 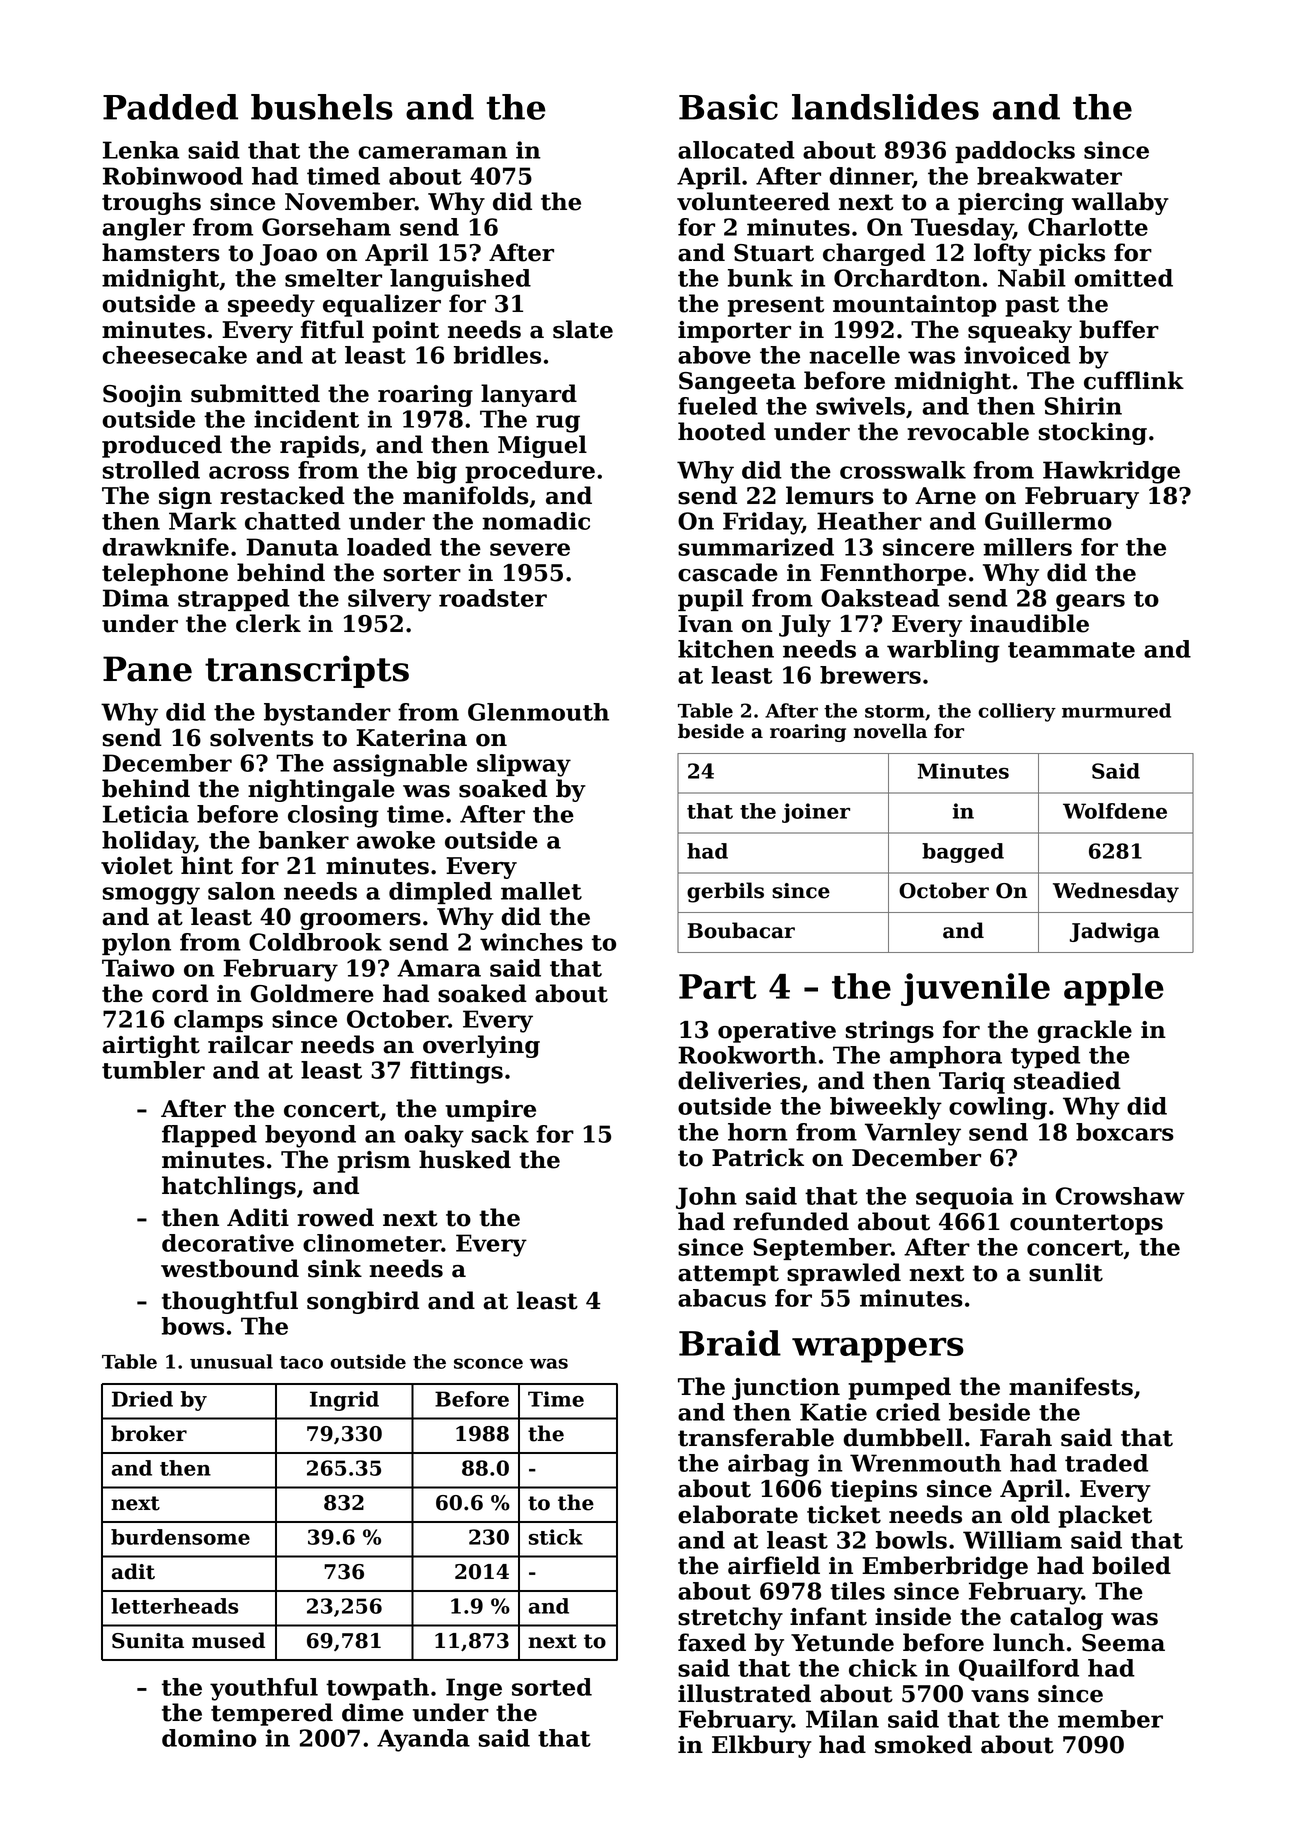 What do you see at coordinates (728, 107) in the document?
I see `Basic` at bounding box center [728, 107].
